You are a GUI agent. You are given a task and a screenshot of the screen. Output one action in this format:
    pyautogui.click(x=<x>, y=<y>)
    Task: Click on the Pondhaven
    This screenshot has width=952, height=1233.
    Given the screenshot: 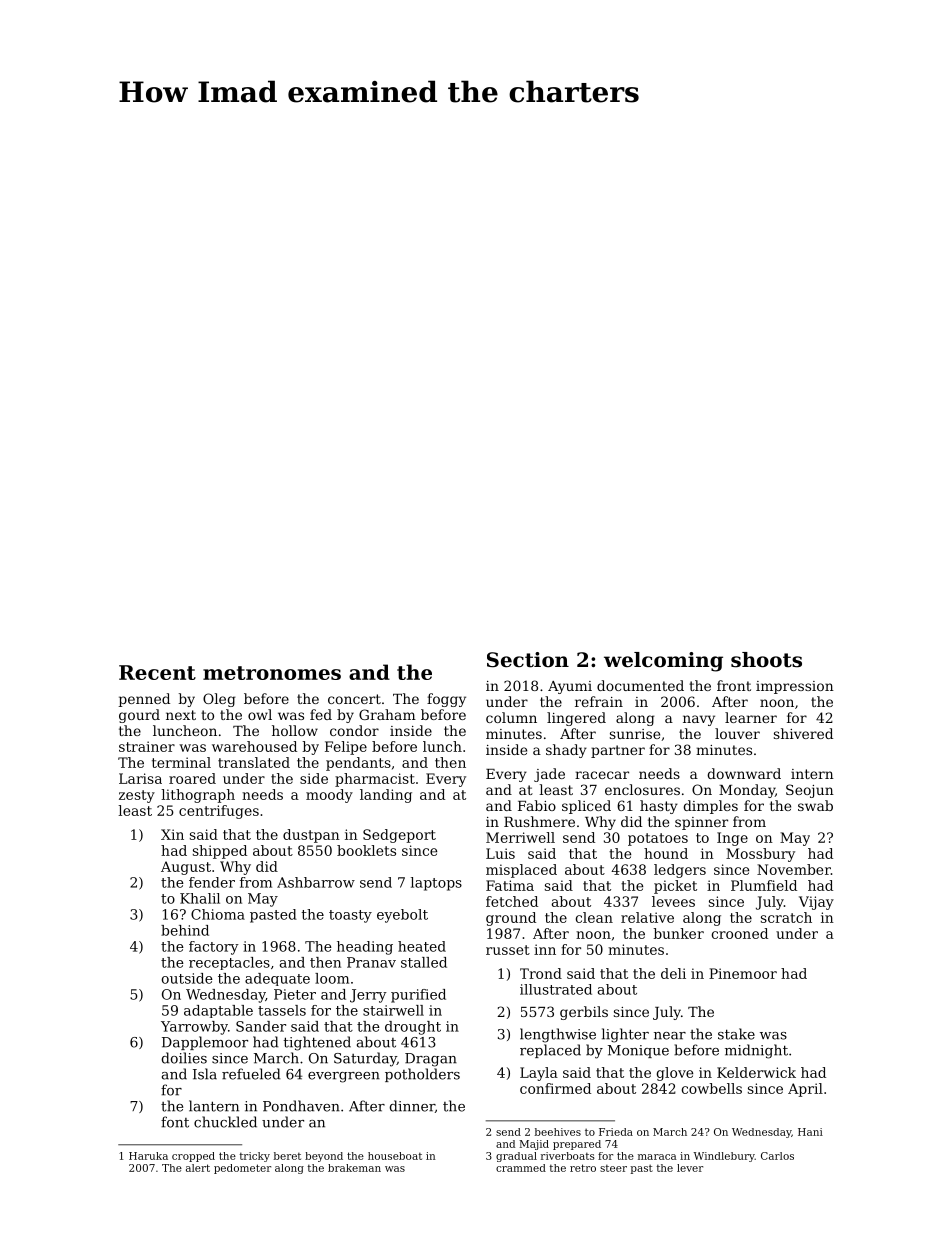 What is the action you would take?
    pyautogui.click(x=301, y=1106)
